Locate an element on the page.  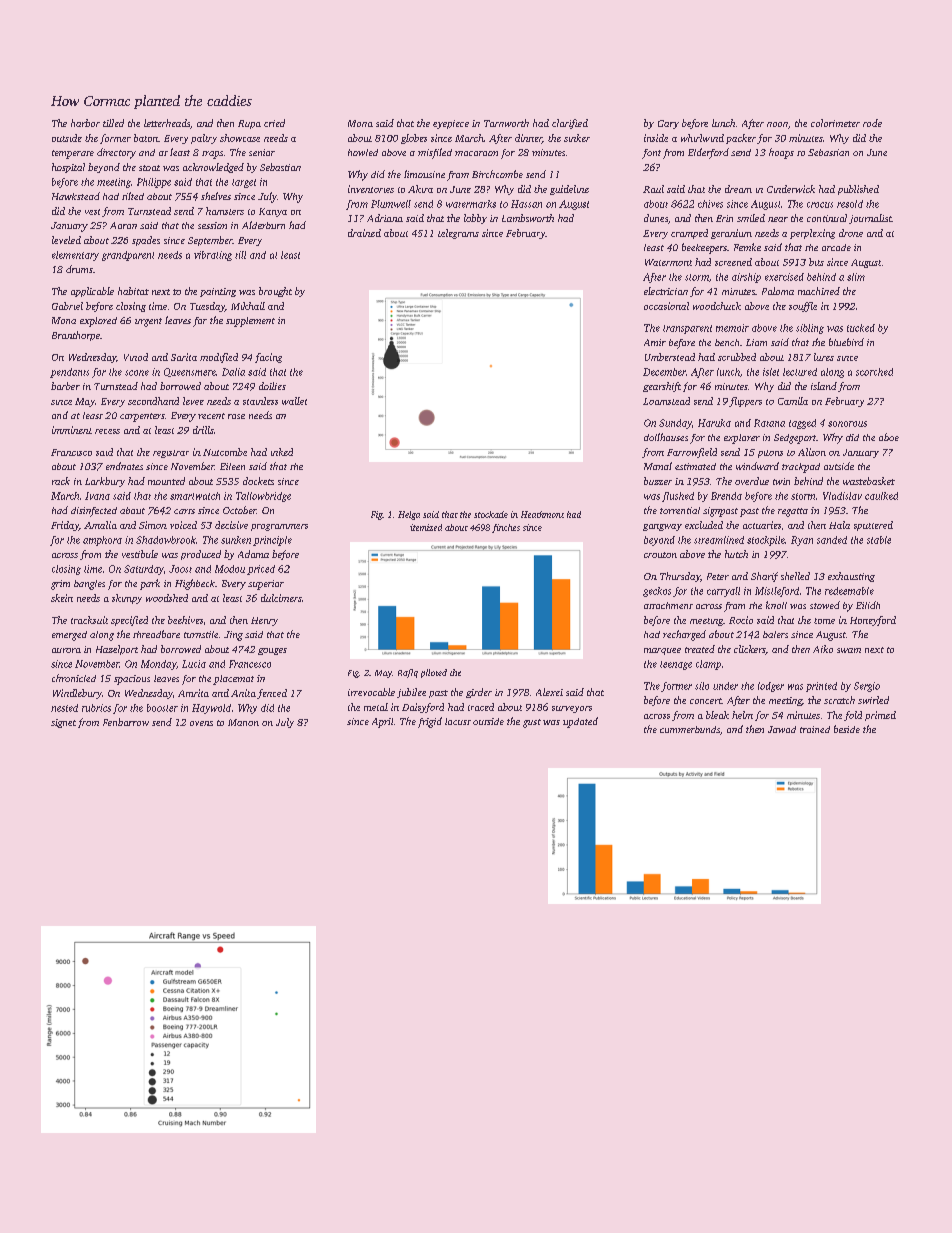
Francesco is located at coordinates (250, 664).
